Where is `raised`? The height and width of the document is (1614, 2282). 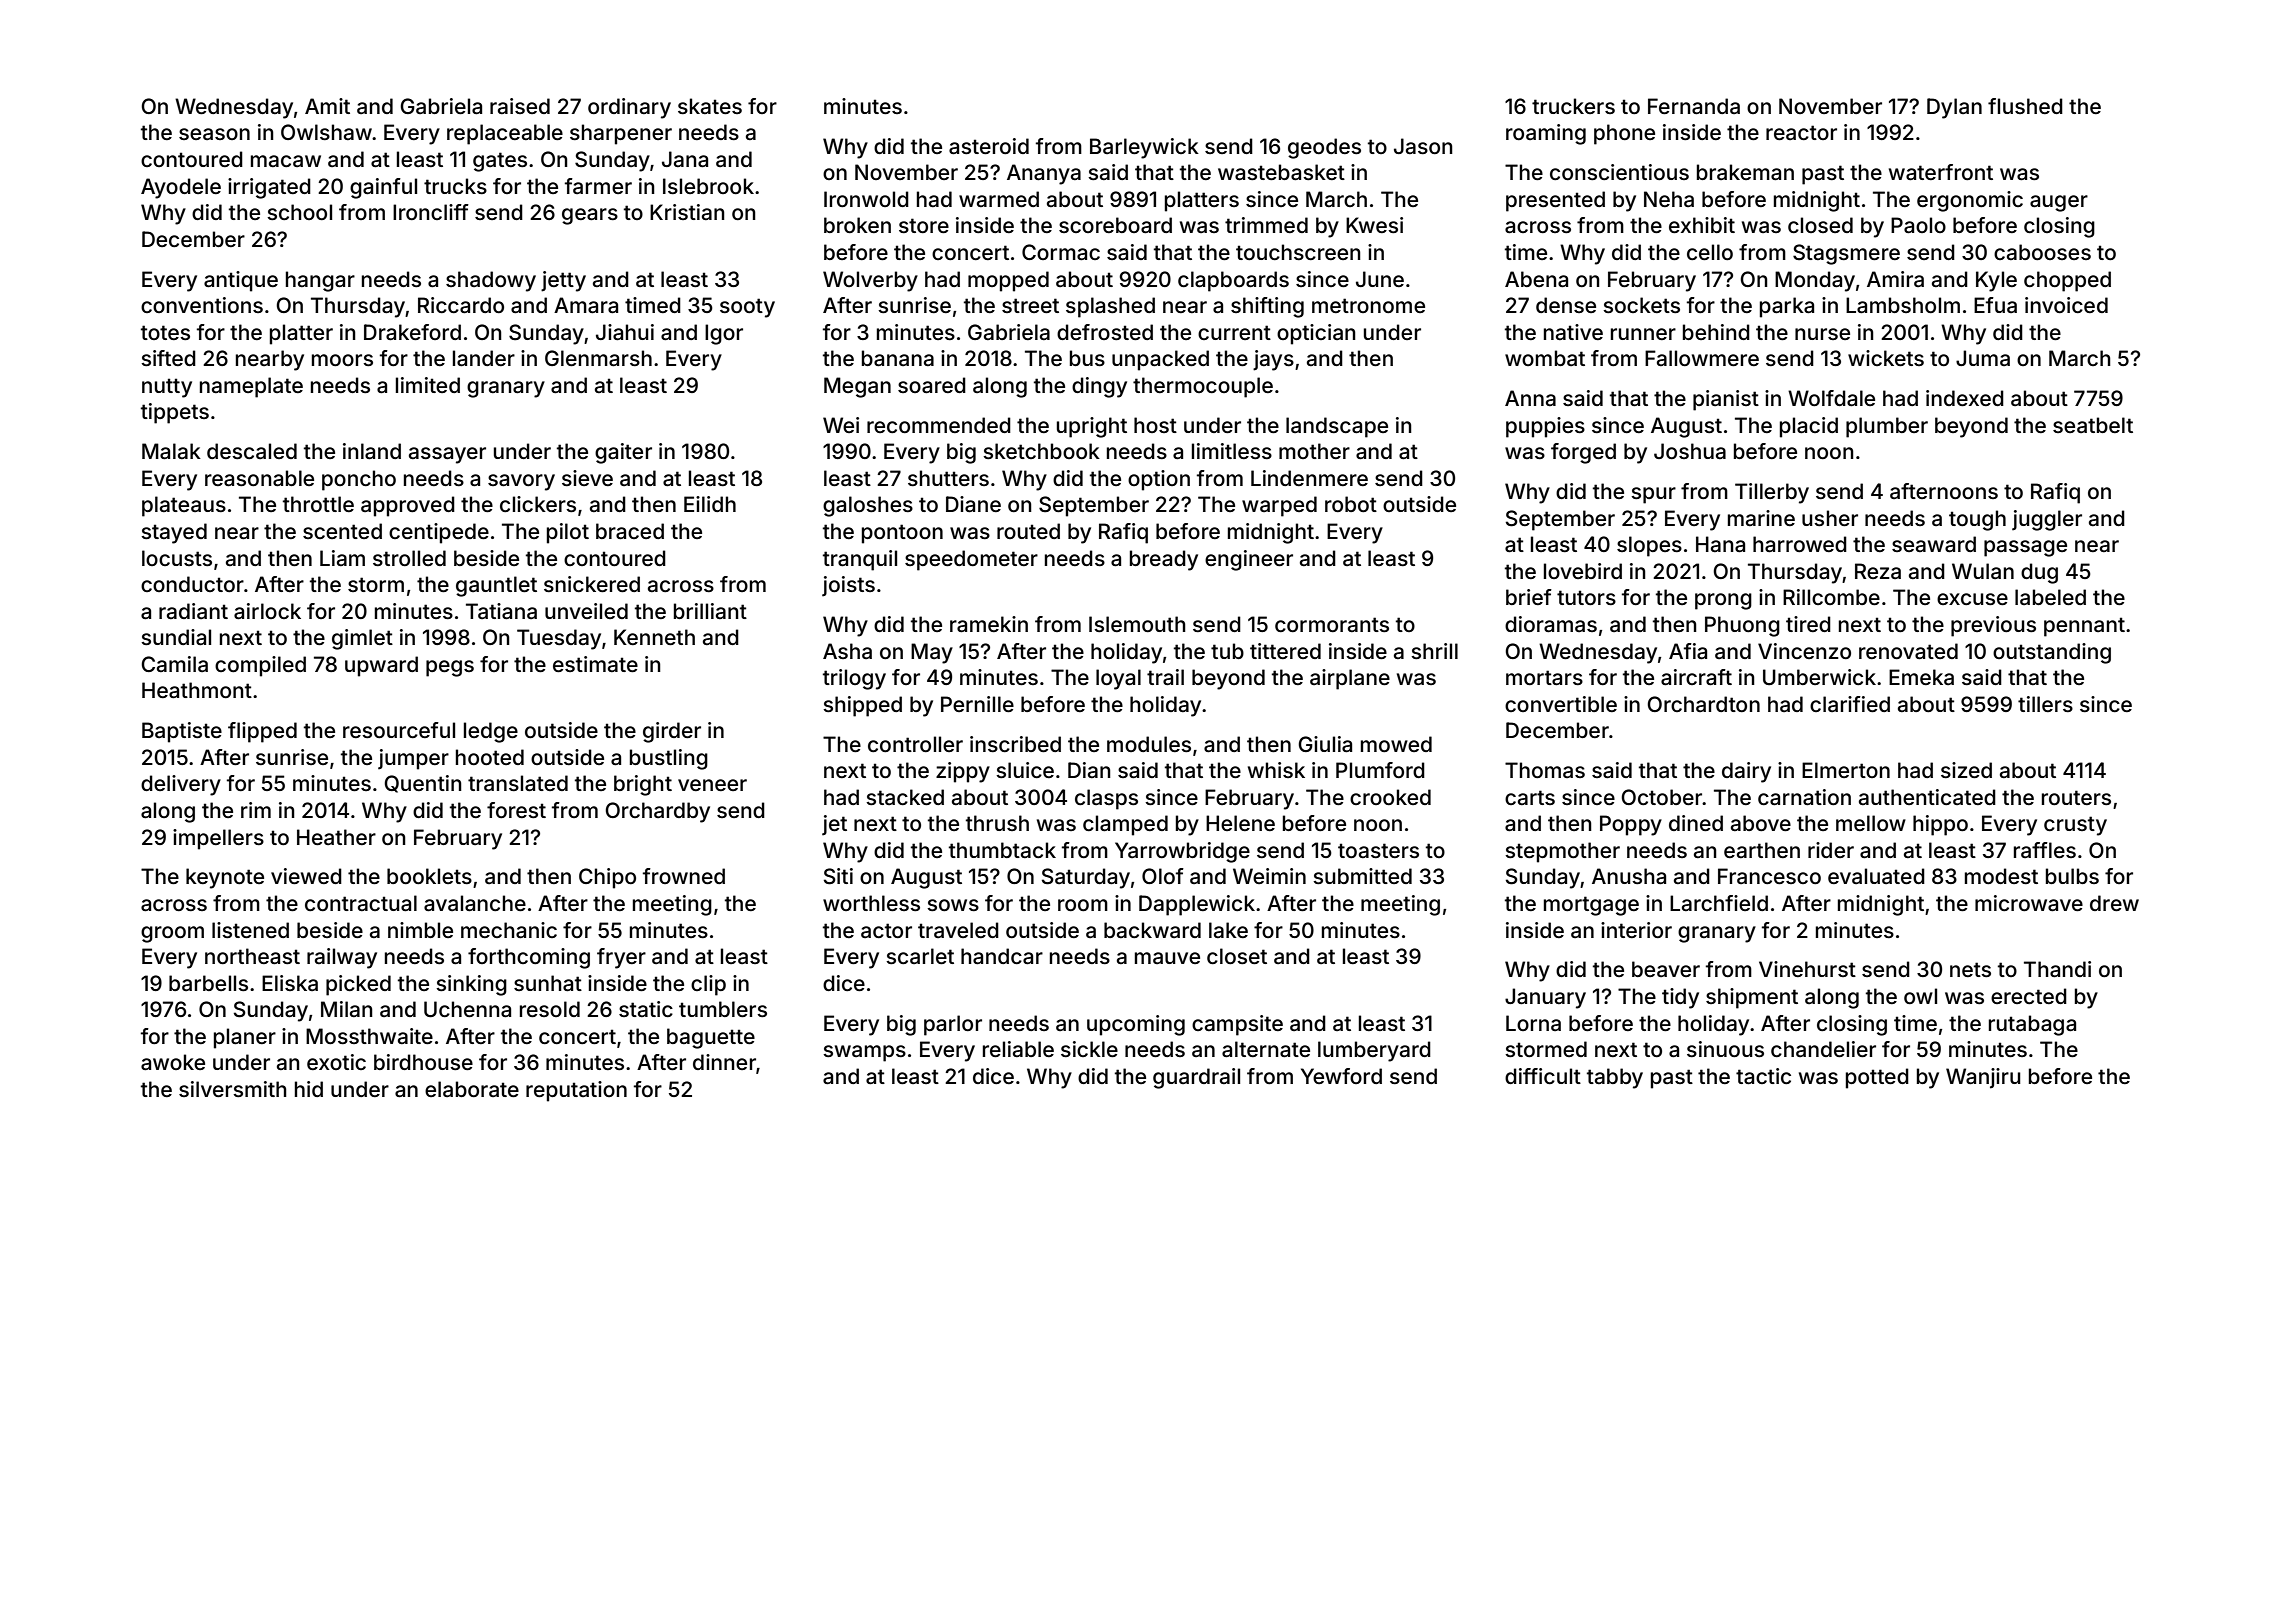
raised is located at coordinates (520, 106).
